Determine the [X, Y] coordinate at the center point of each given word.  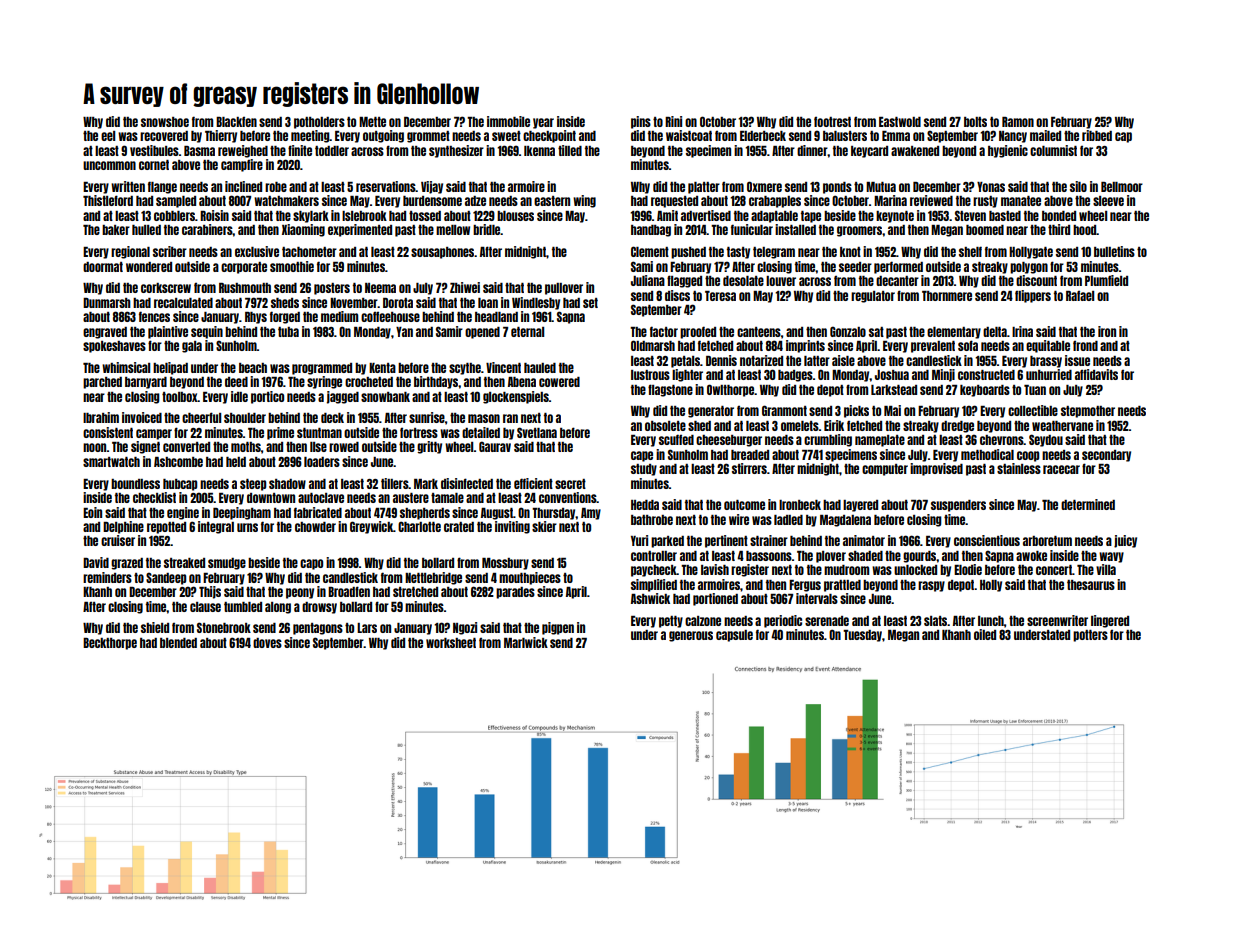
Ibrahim [101, 417]
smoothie [292, 266]
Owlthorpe [730, 390]
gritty [429, 447]
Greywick [371, 527]
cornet [154, 165]
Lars [367, 628]
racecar [1061, 469]
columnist [1053, 150]
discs [677, 295]
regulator [873, 297]
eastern [552, 201]
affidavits [1096, 374]
